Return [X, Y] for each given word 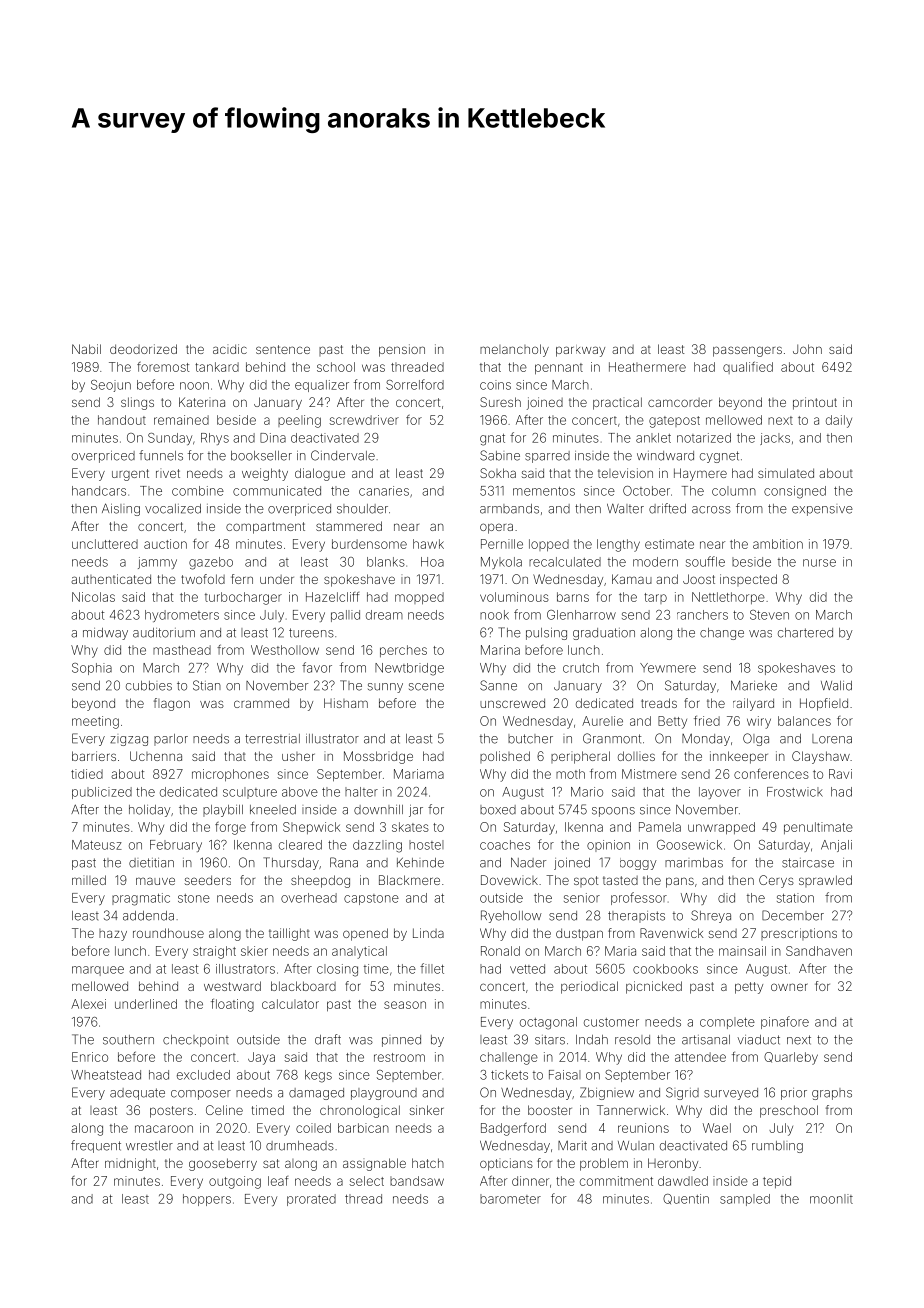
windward [665, 456]
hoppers [207, 1200]
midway [105, 634]
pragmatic [141, 899]
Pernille [502, 544]
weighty [265, 474]
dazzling [377, 846]
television [625, 473]
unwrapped [721, 828]
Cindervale [343, 455]
